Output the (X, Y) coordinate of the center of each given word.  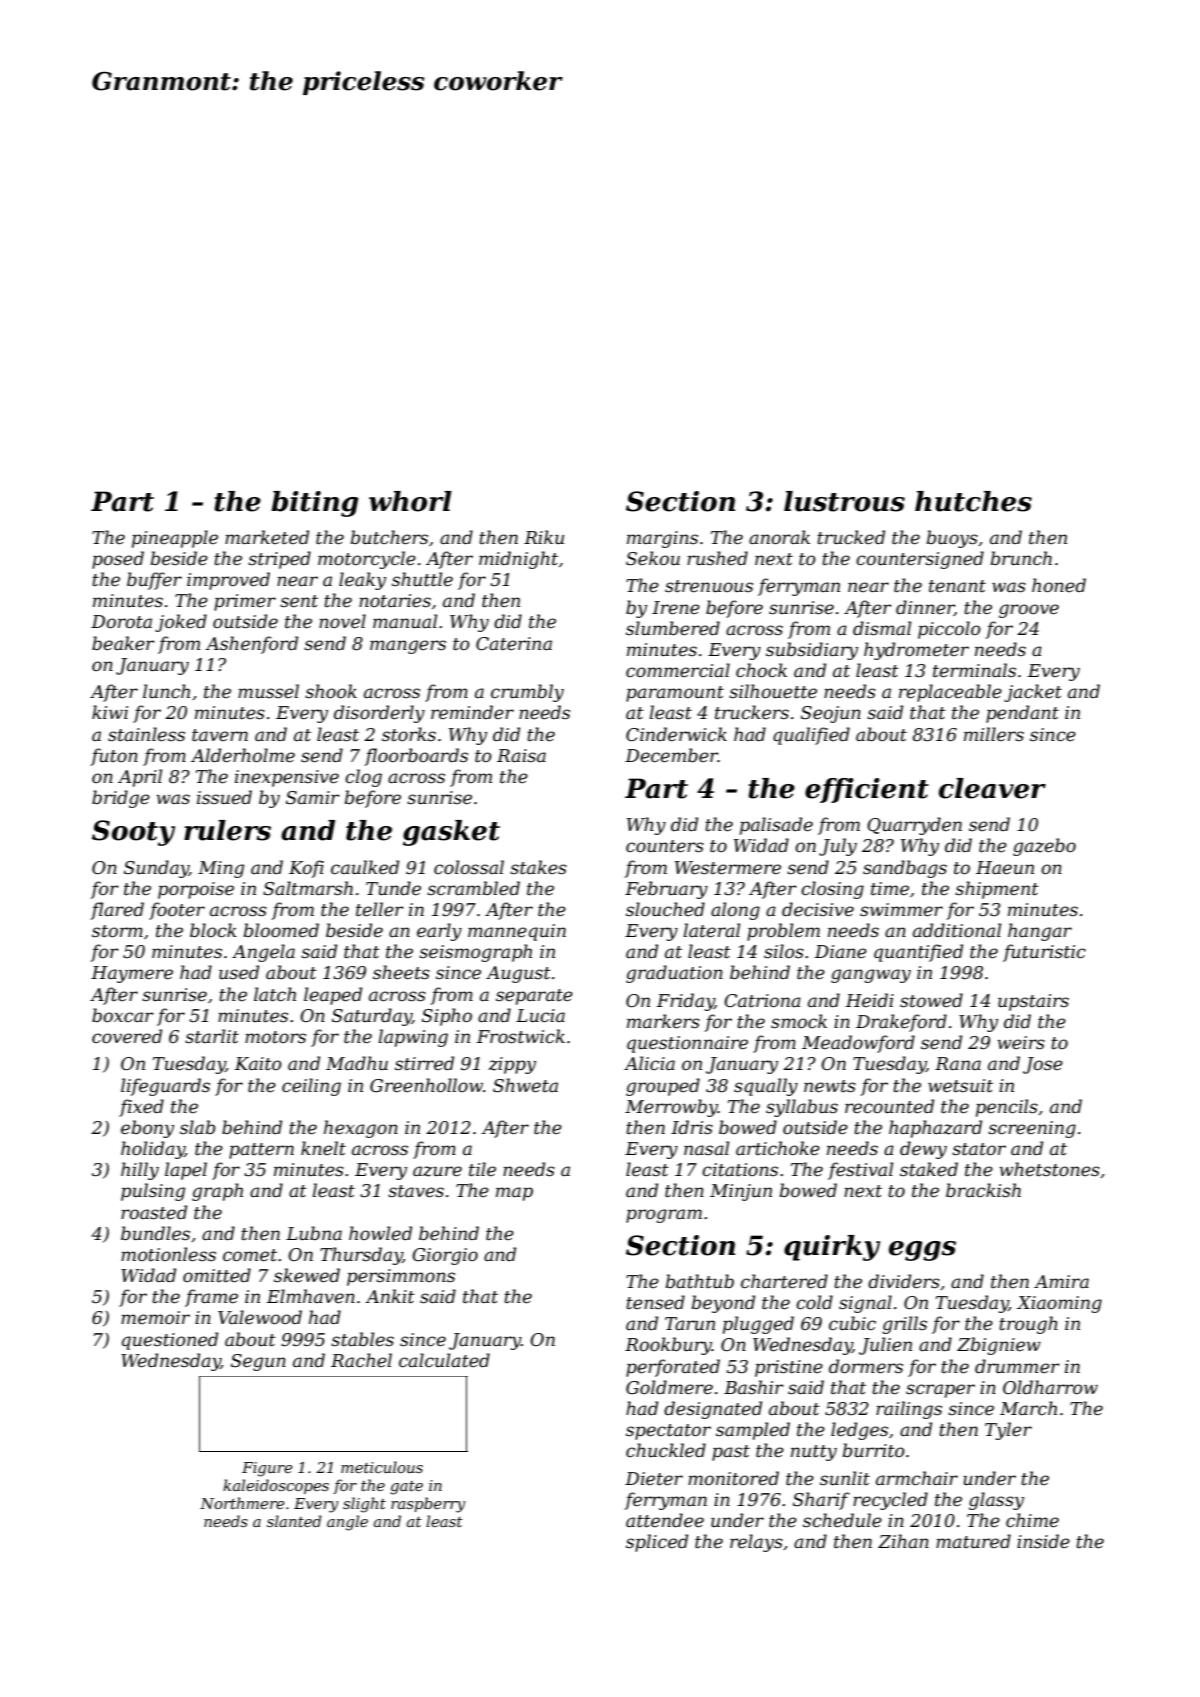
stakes (538, 867)
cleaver (992, 788)
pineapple (175, 539)
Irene (676, 608)
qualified (811, 736)
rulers (227, 830)
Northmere (242, 1503)
